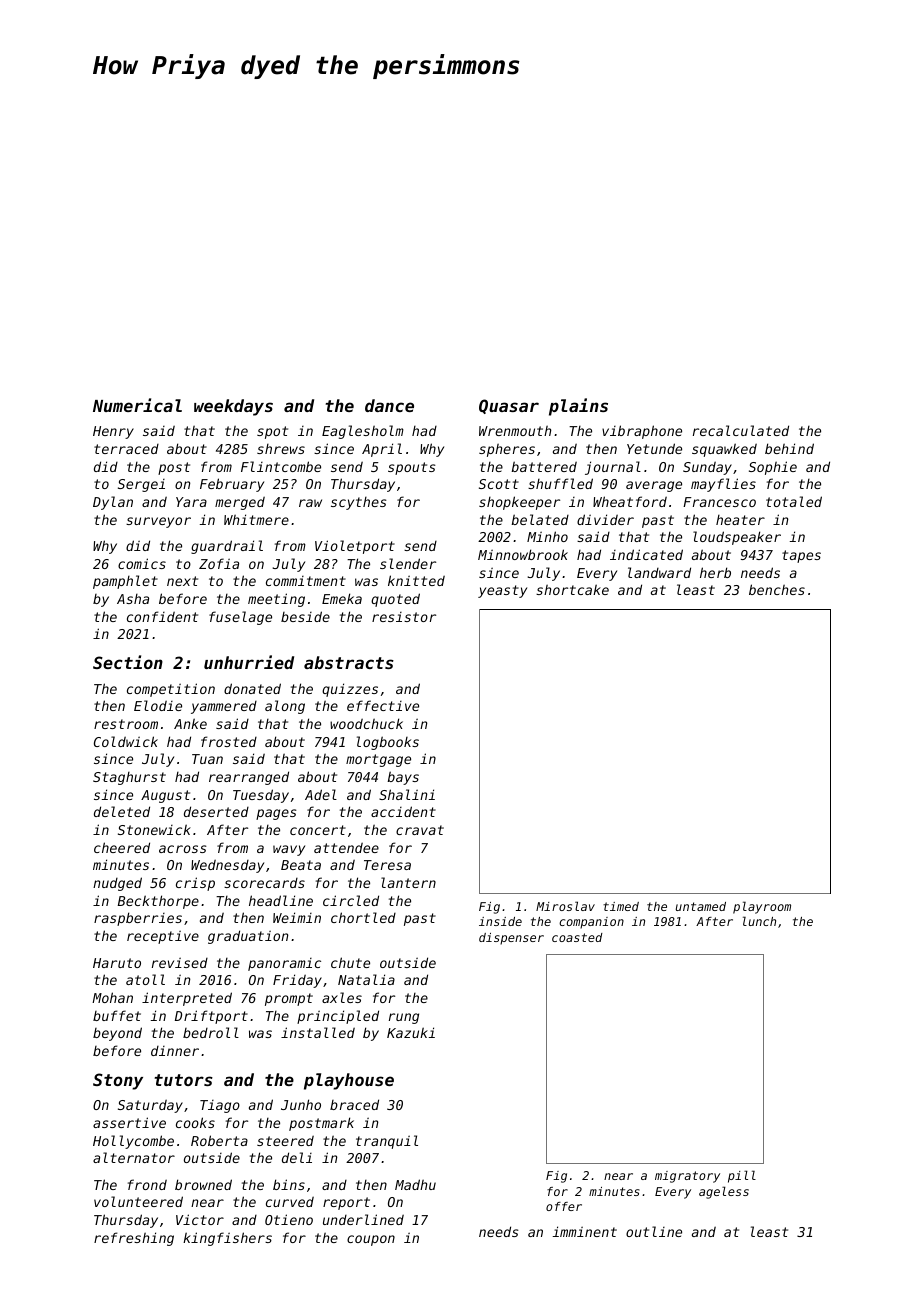 This page has width=924, height=1308. Describe the element at coordinates (349, 1081) in the page. I see `playhouse` at that location.
